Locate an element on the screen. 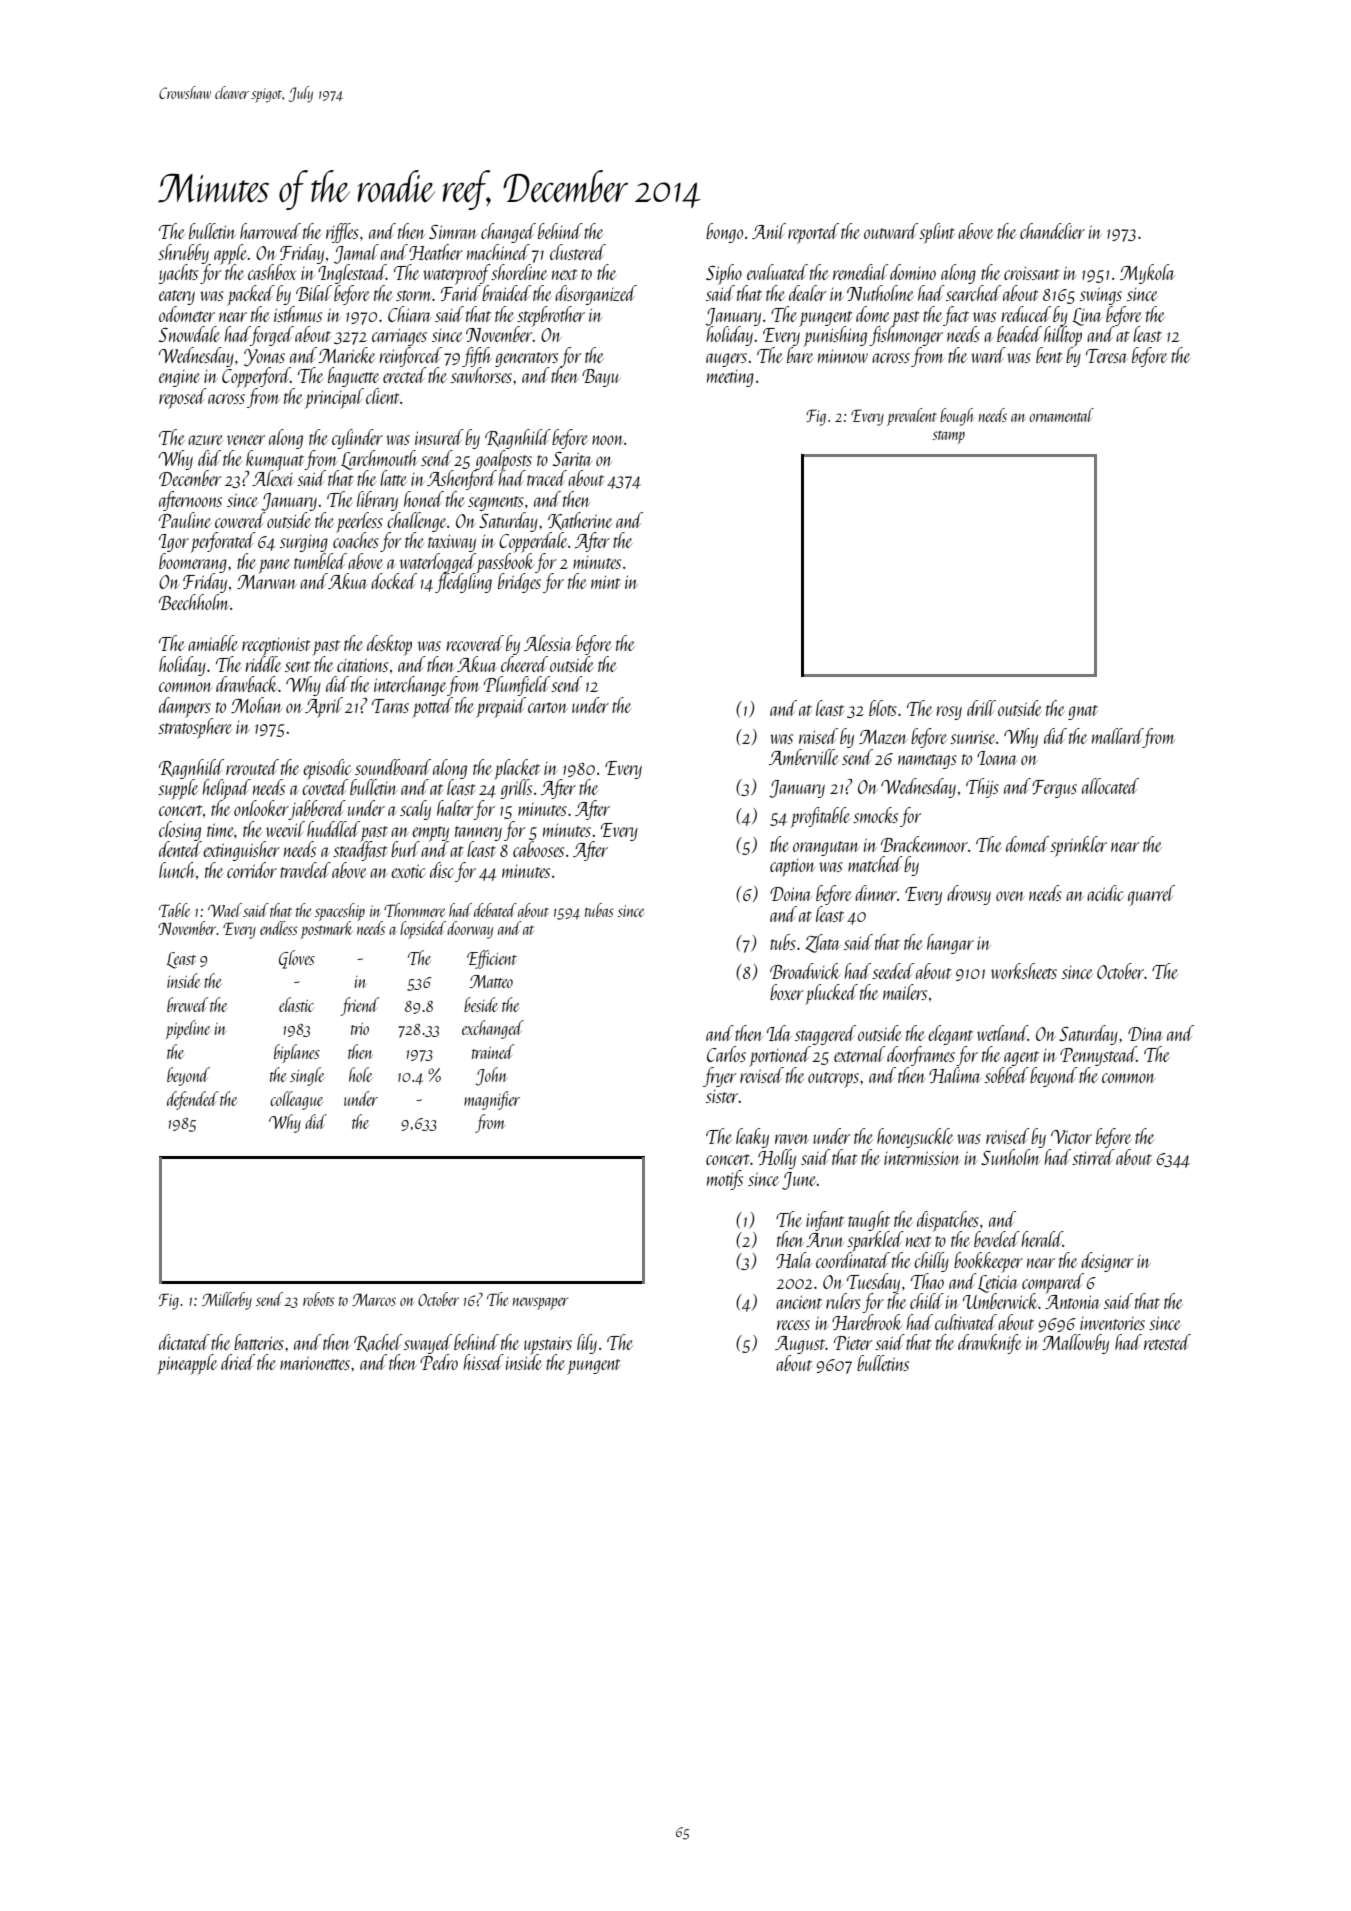 The height and width of the screenshot is (1911, 1351). bridges is located at coordinates (519, 583).
